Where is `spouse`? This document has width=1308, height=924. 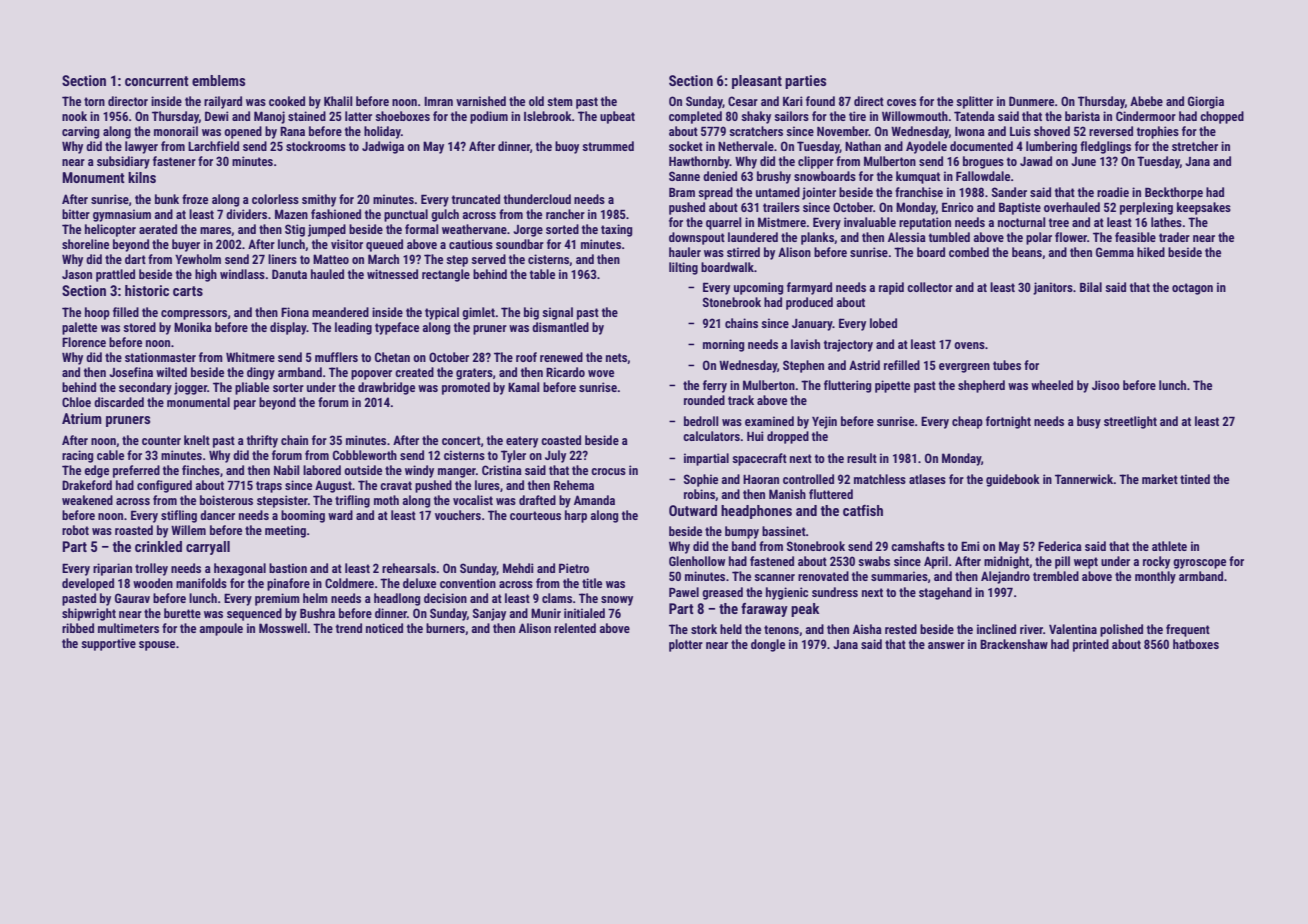 spouse is located at coordinates (157, 646).
